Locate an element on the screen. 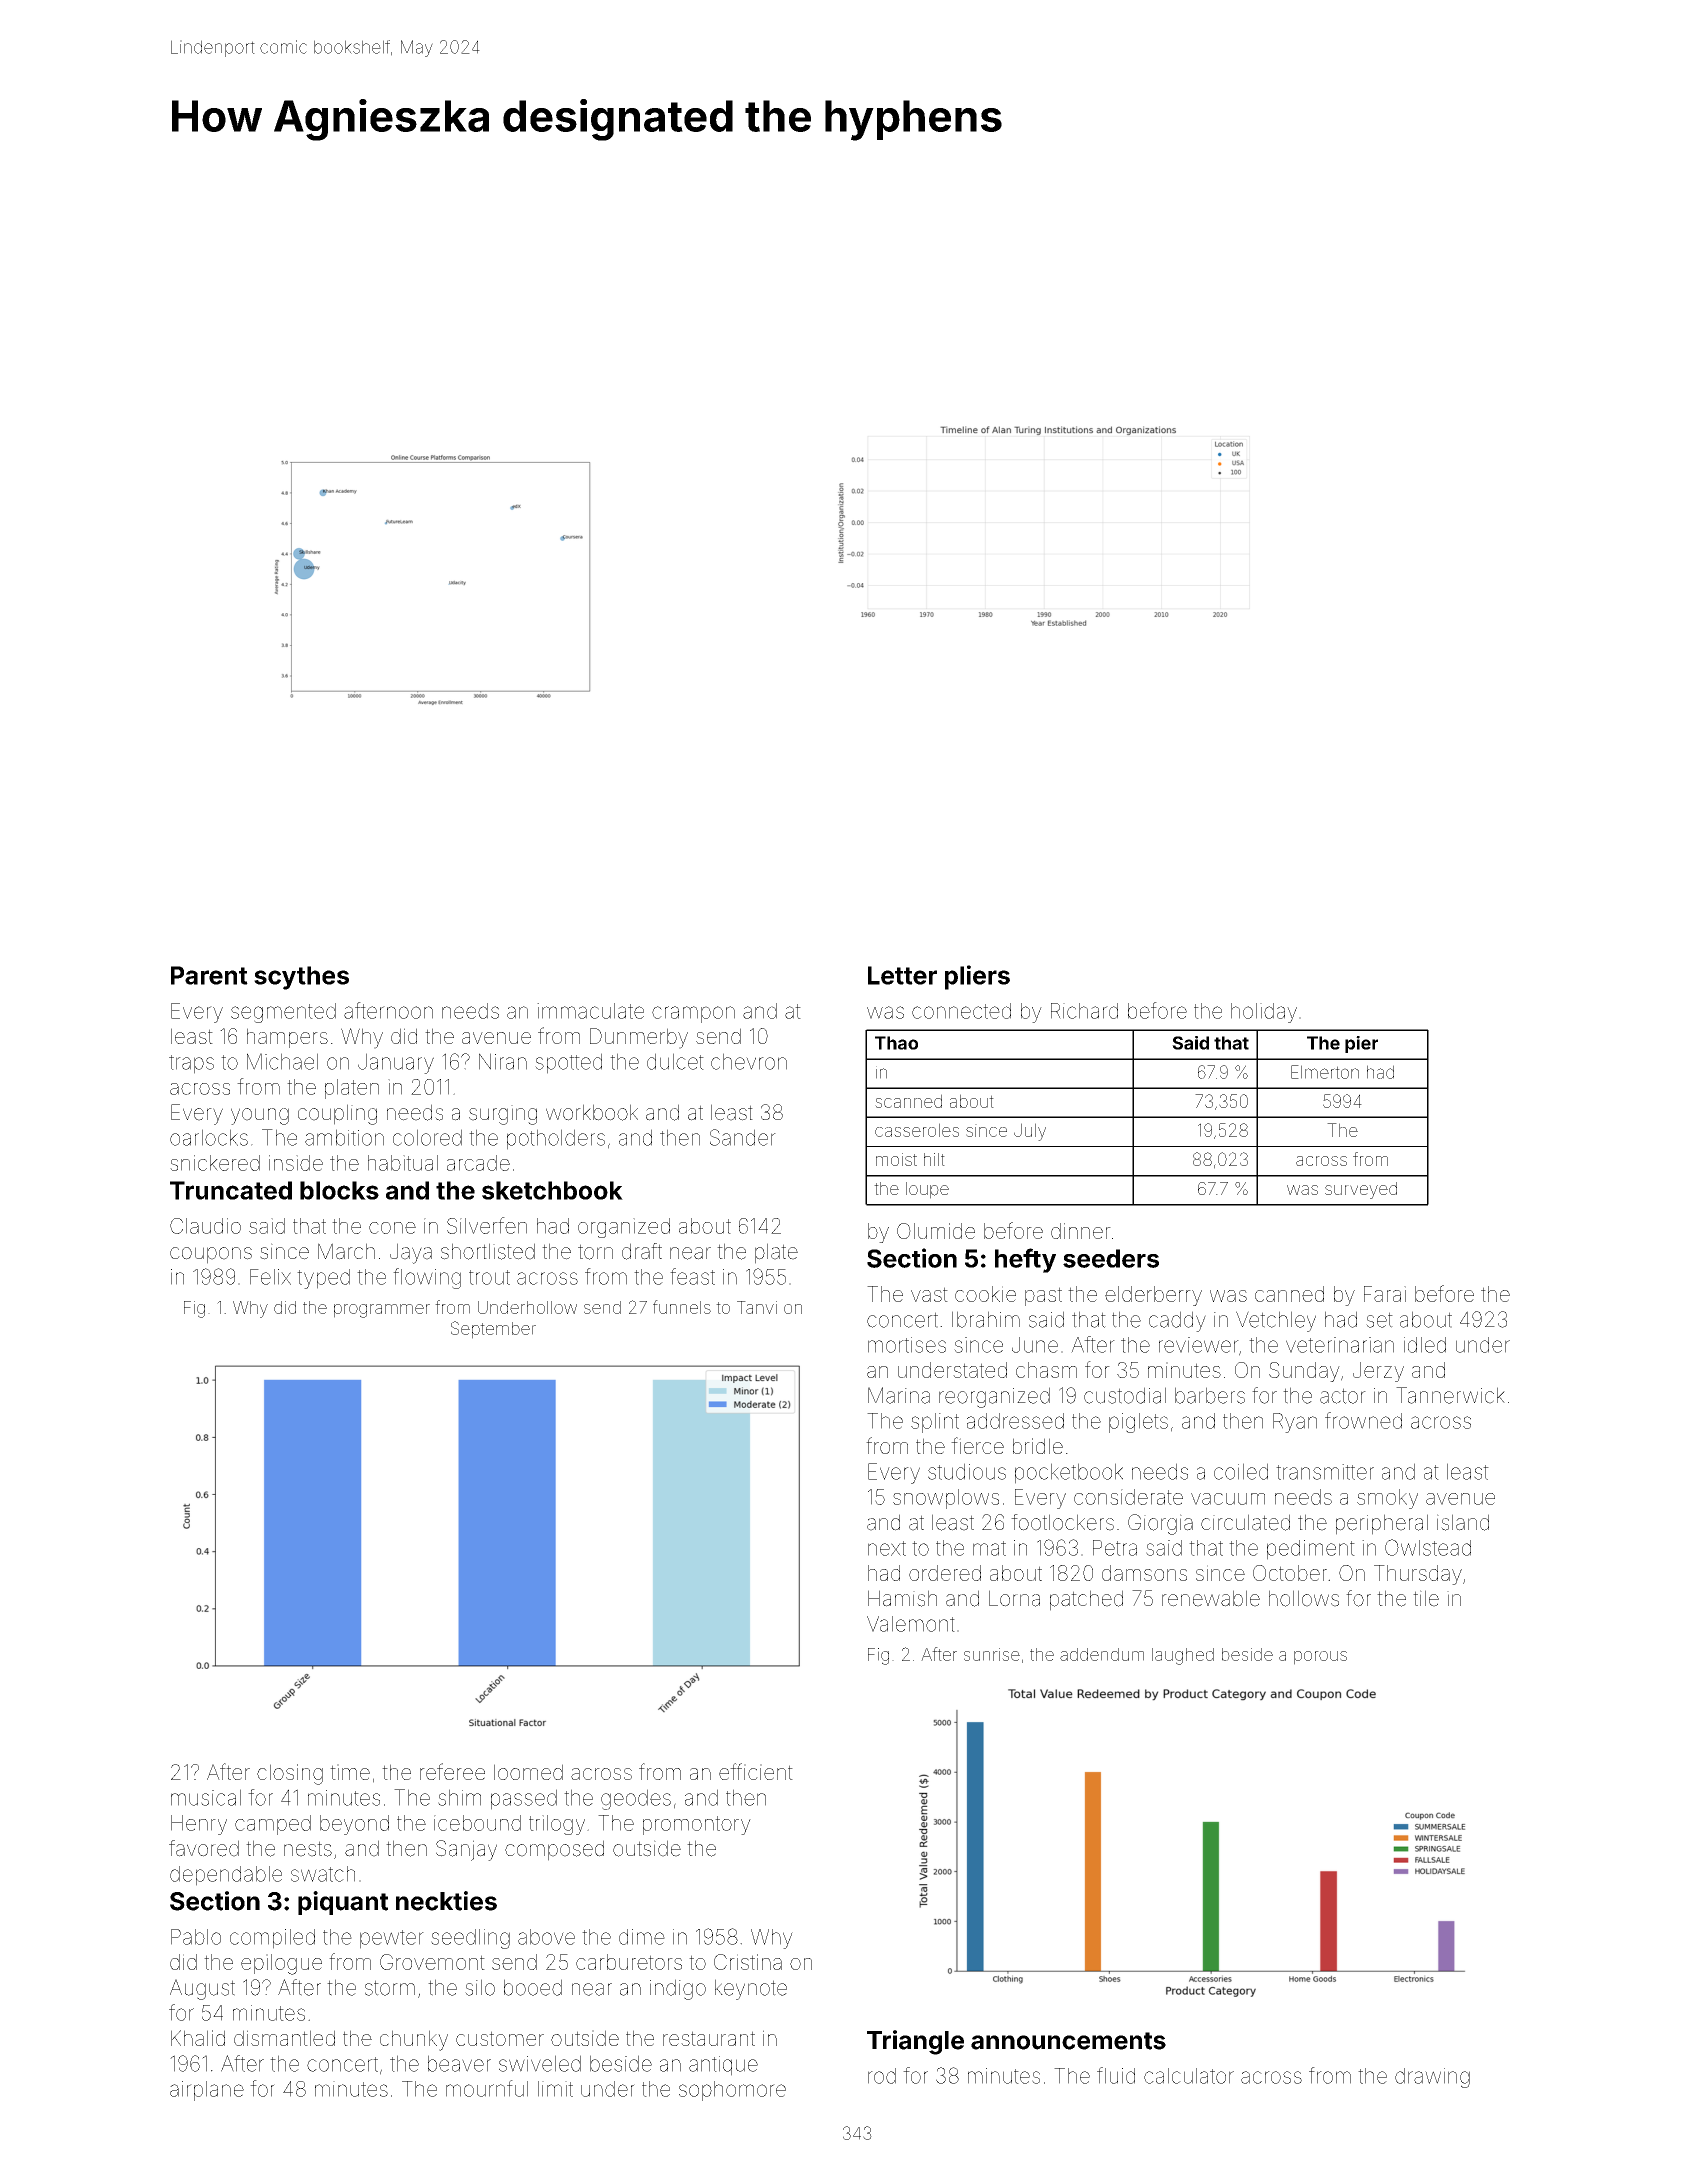 This screenshot has height=2178, width=1683. mournful is located at coordinates (487, 2088).
